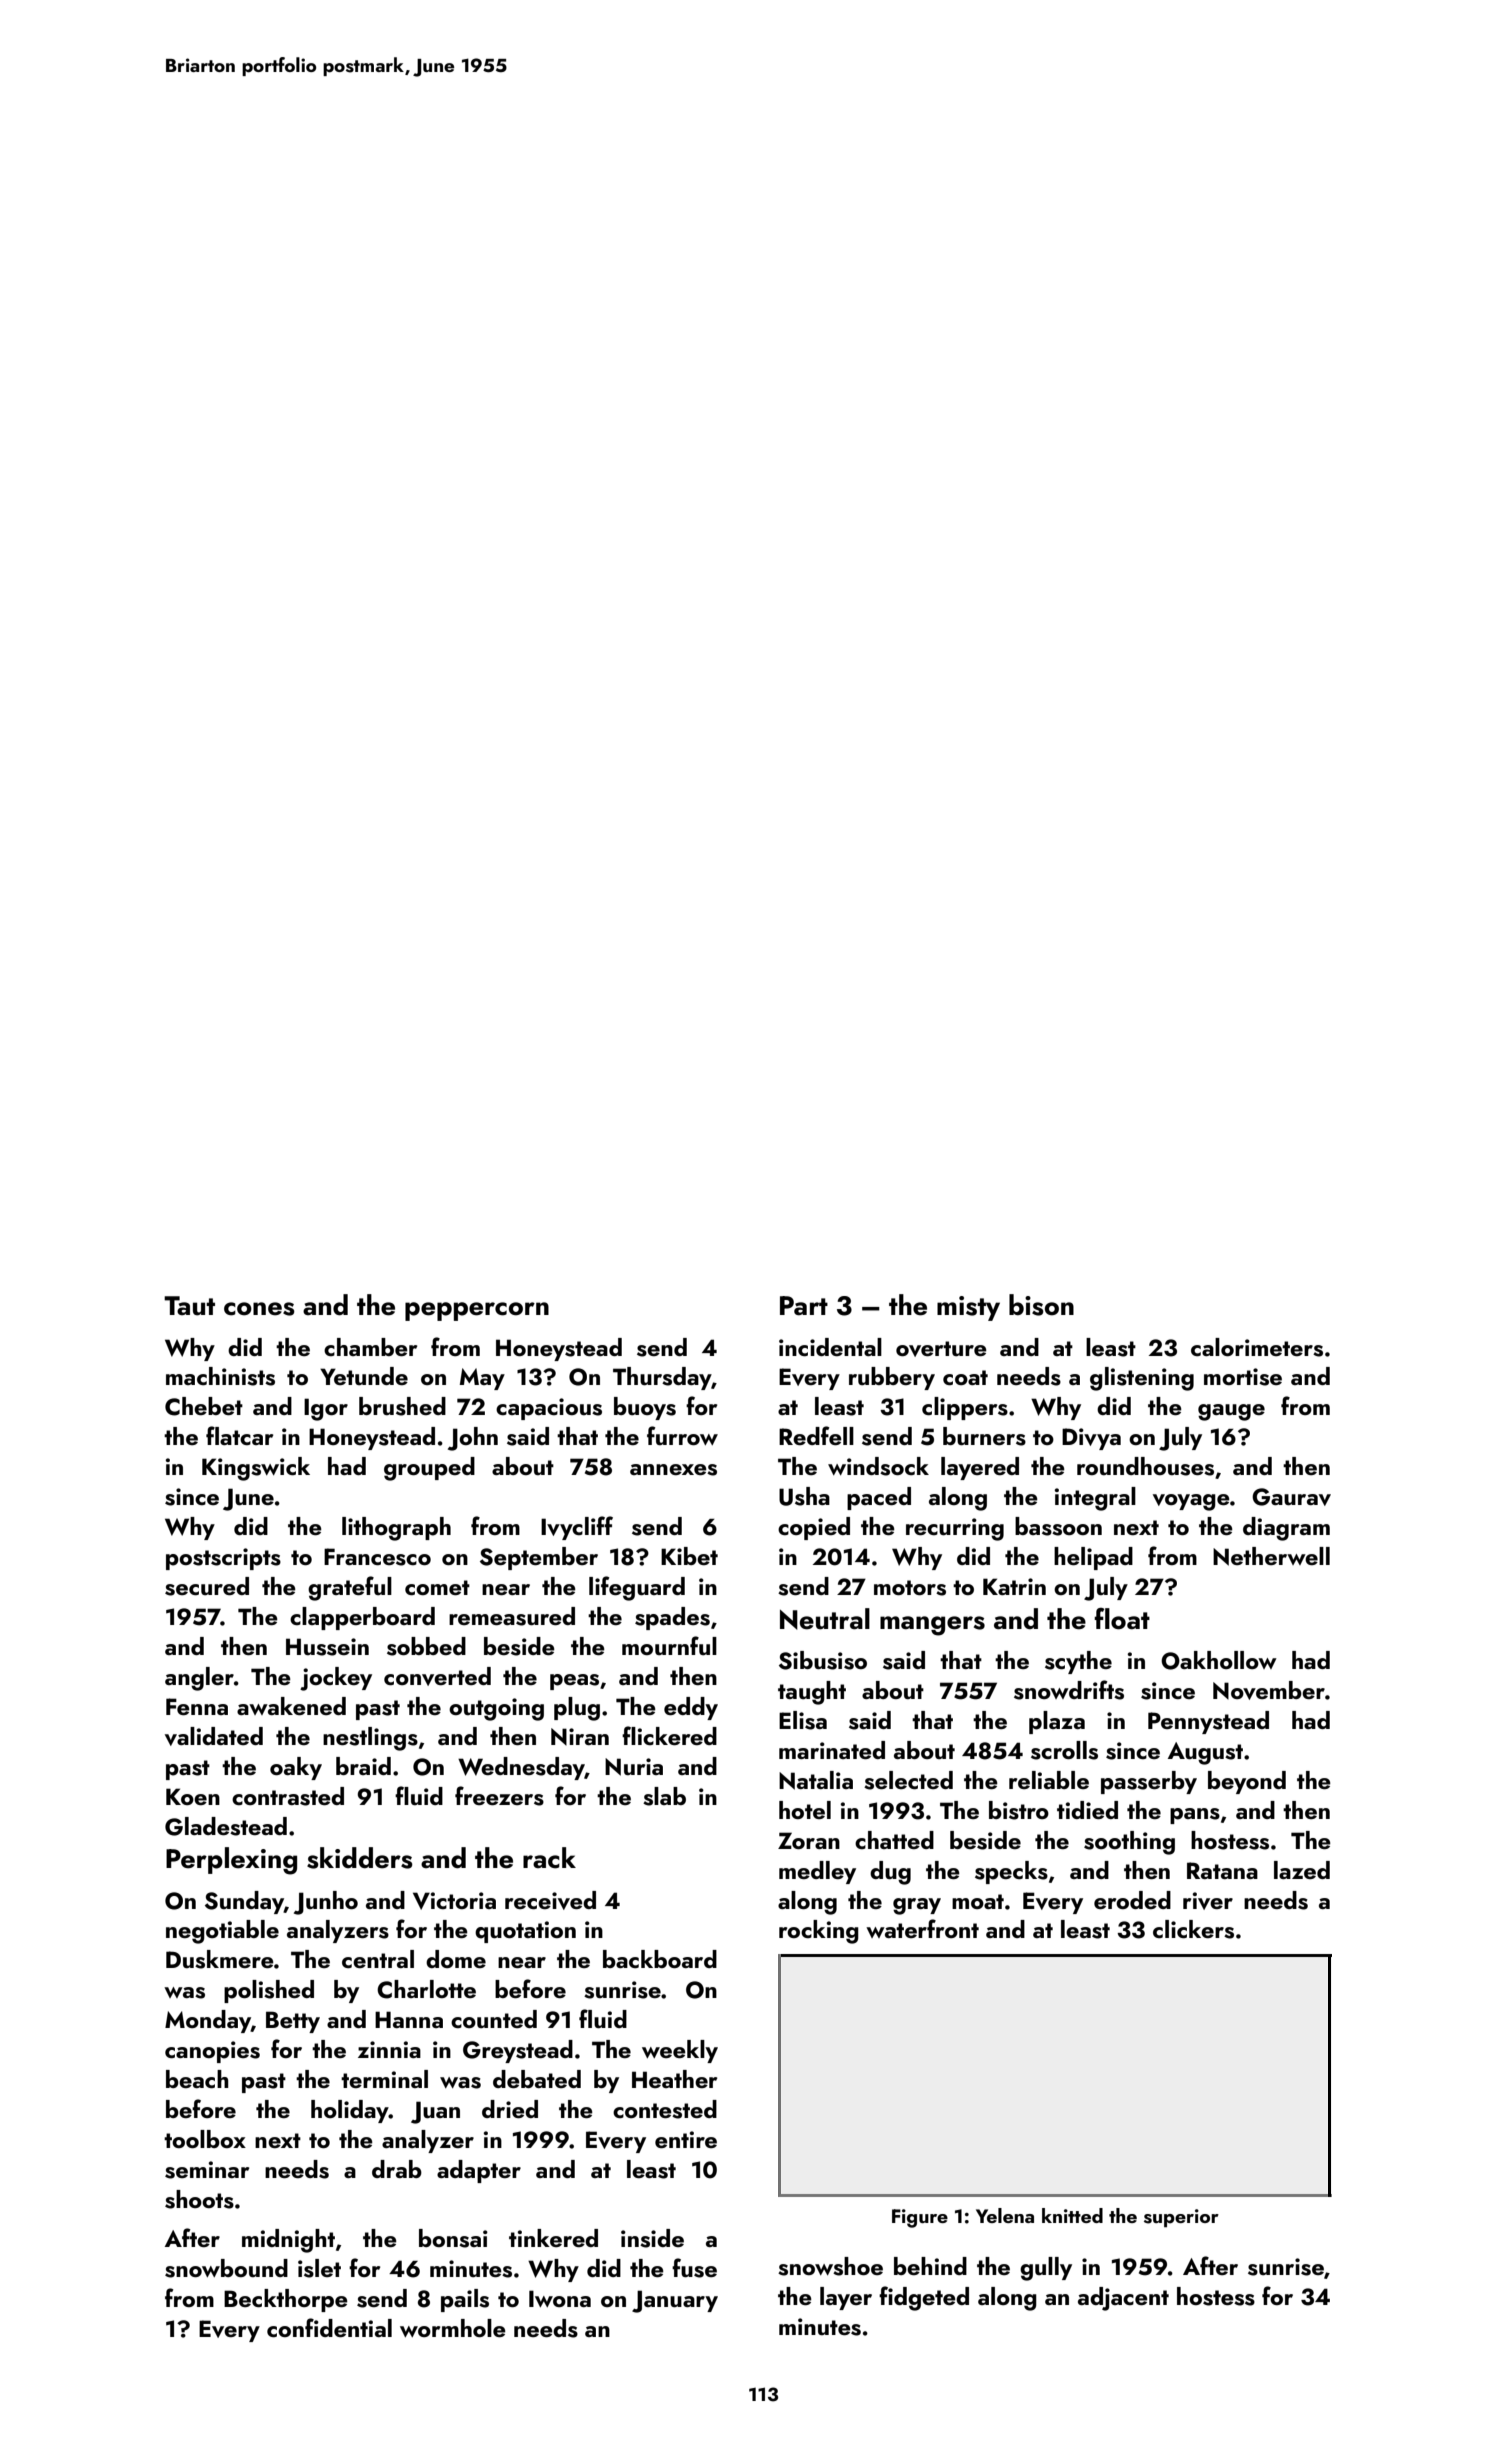  What do you see at coordinates (326, 1903) in the screenshot?
I see `Junho` at bounding box center [326, 1903].
